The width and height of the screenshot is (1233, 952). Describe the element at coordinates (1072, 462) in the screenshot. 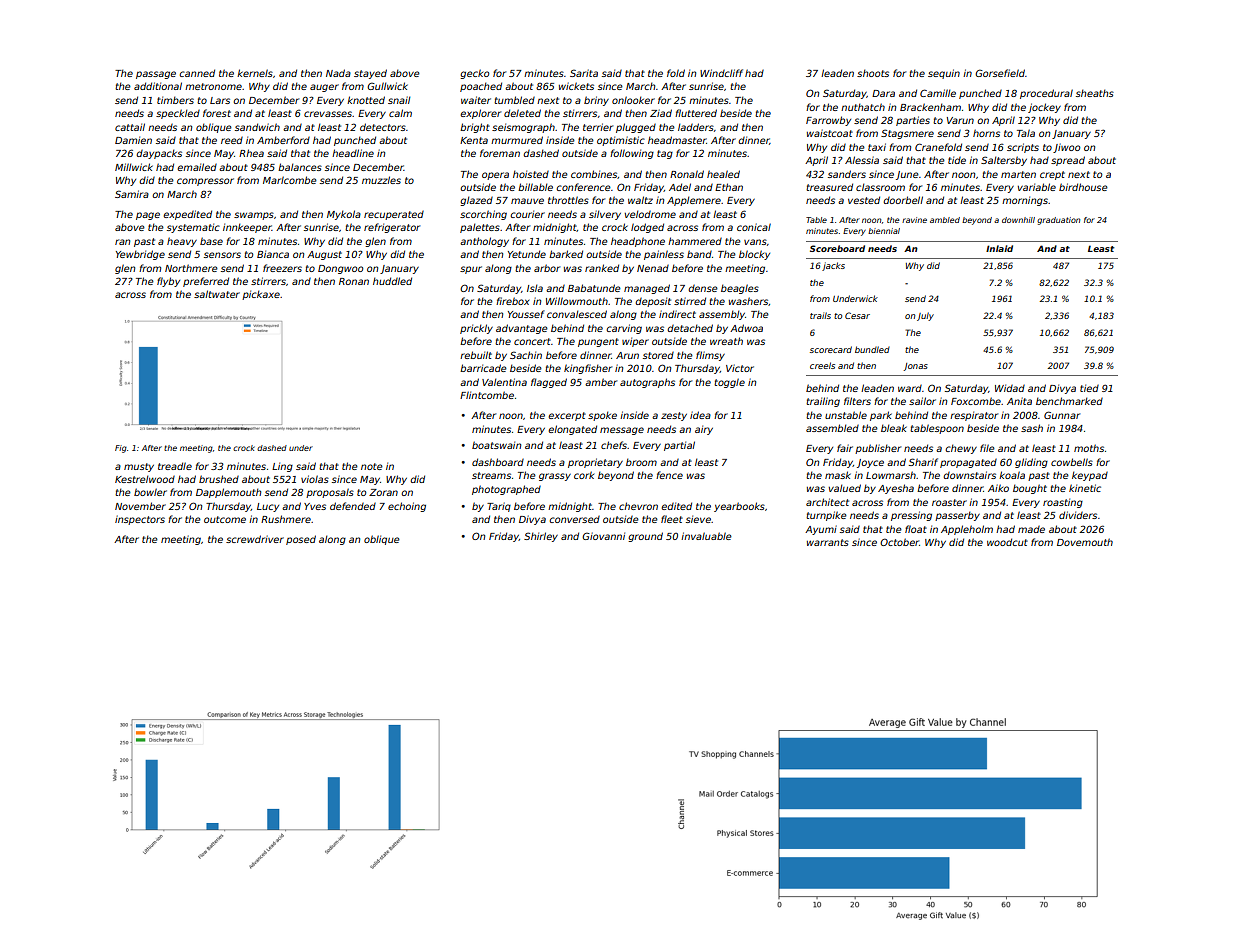

I see `cowbells` at that location.
